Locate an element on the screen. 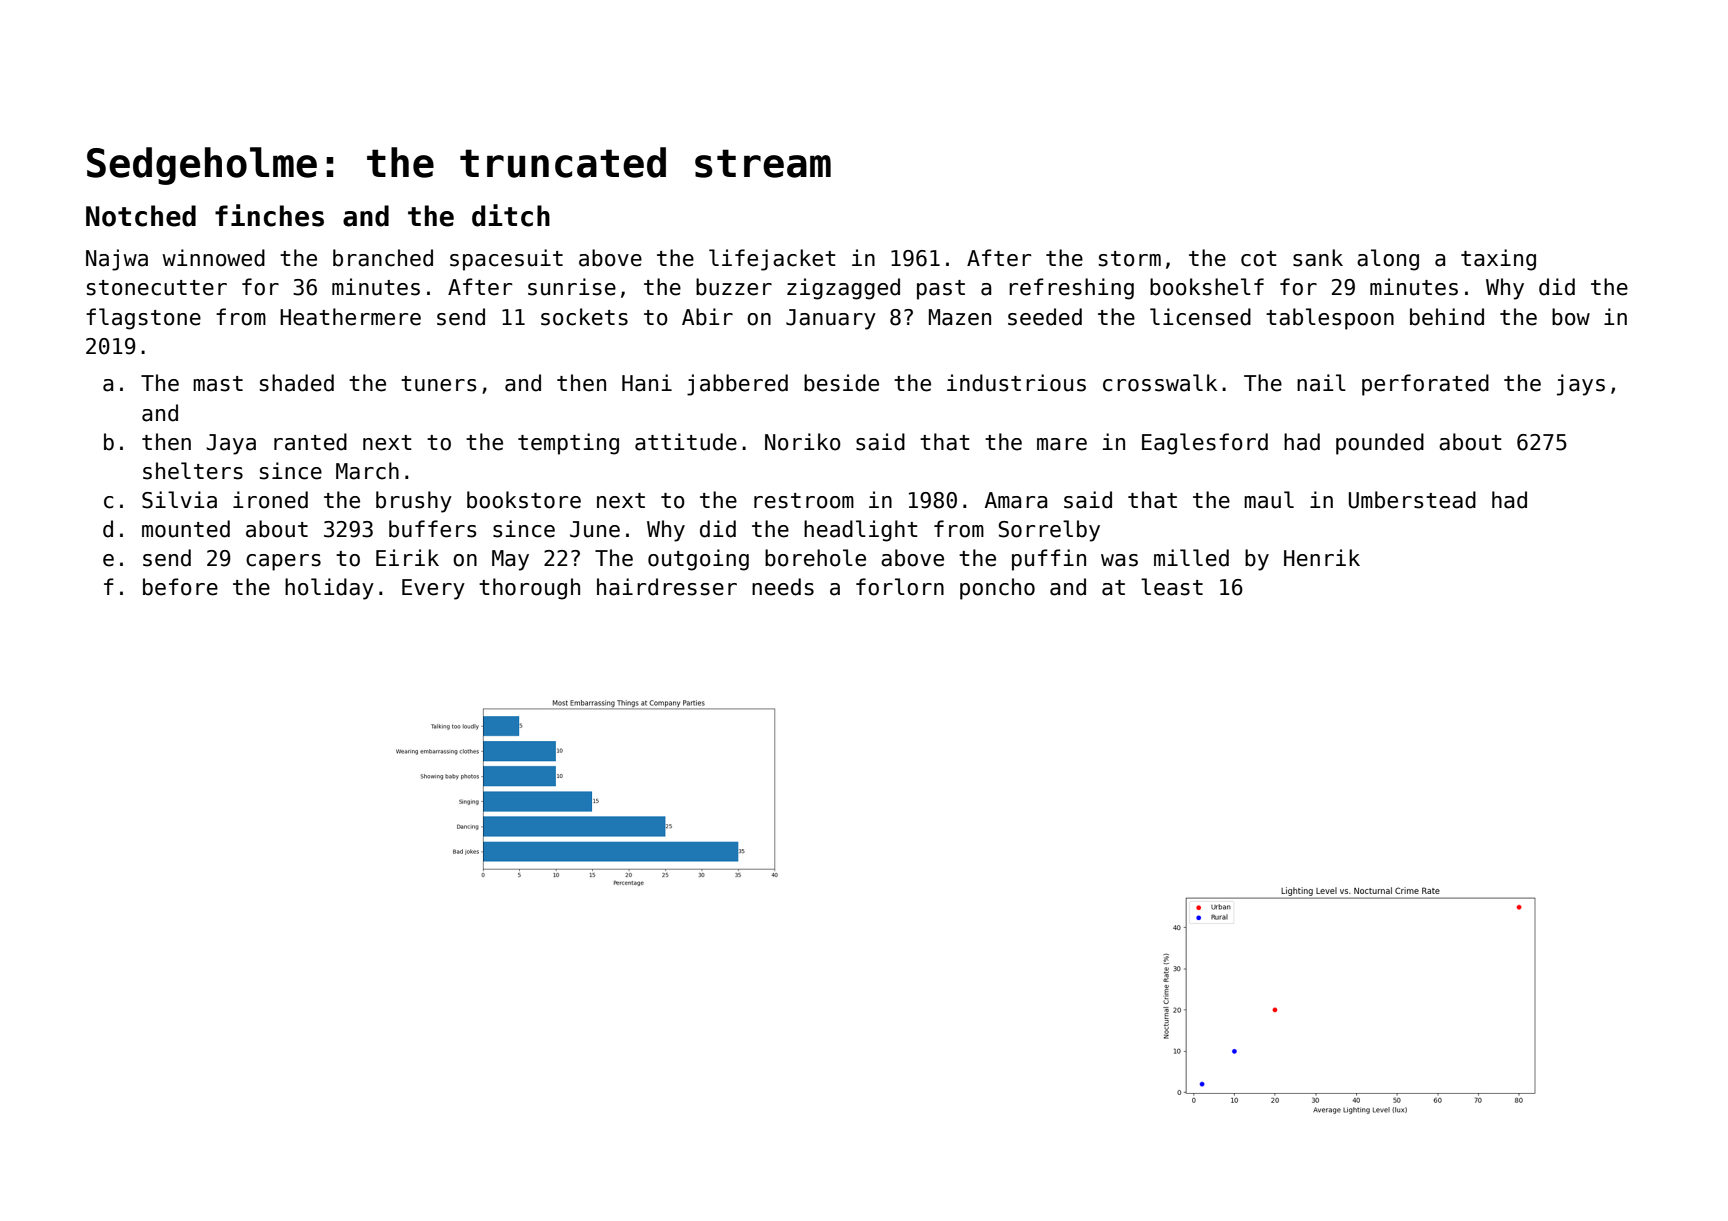  finches is located at coordinates (269, 215).
